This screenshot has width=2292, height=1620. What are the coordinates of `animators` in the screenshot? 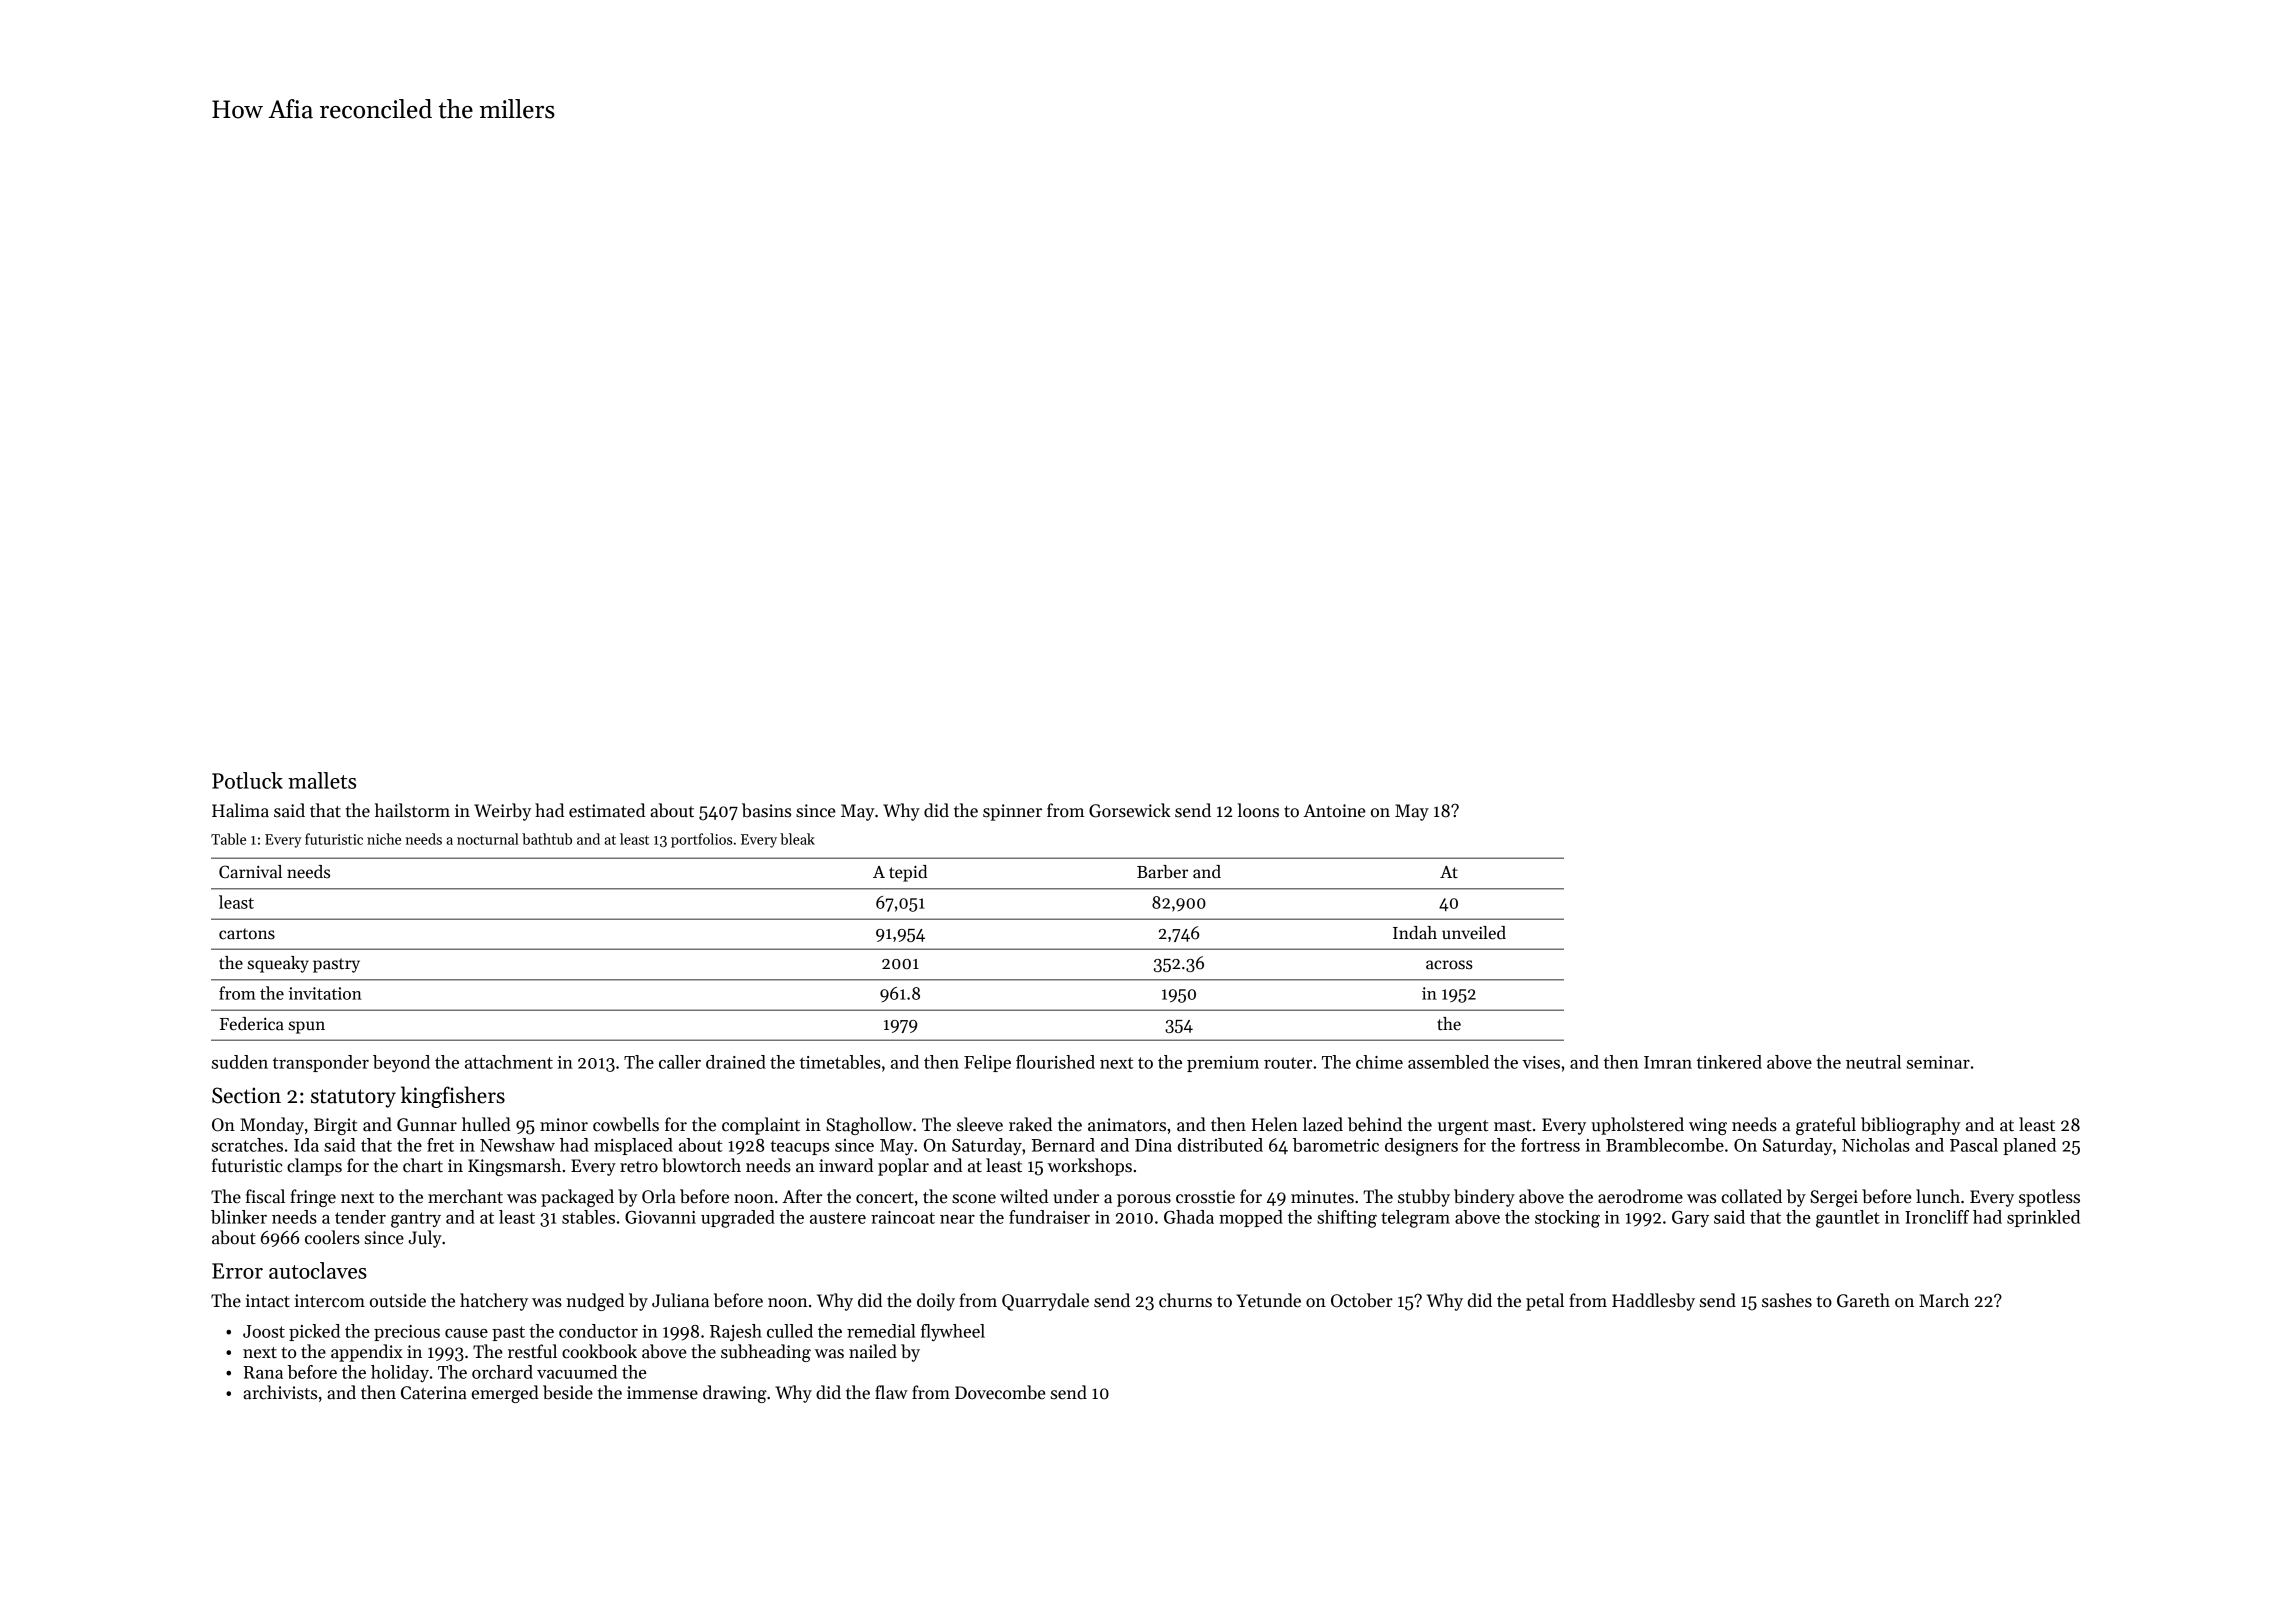 It's located at (1127, 1125).
